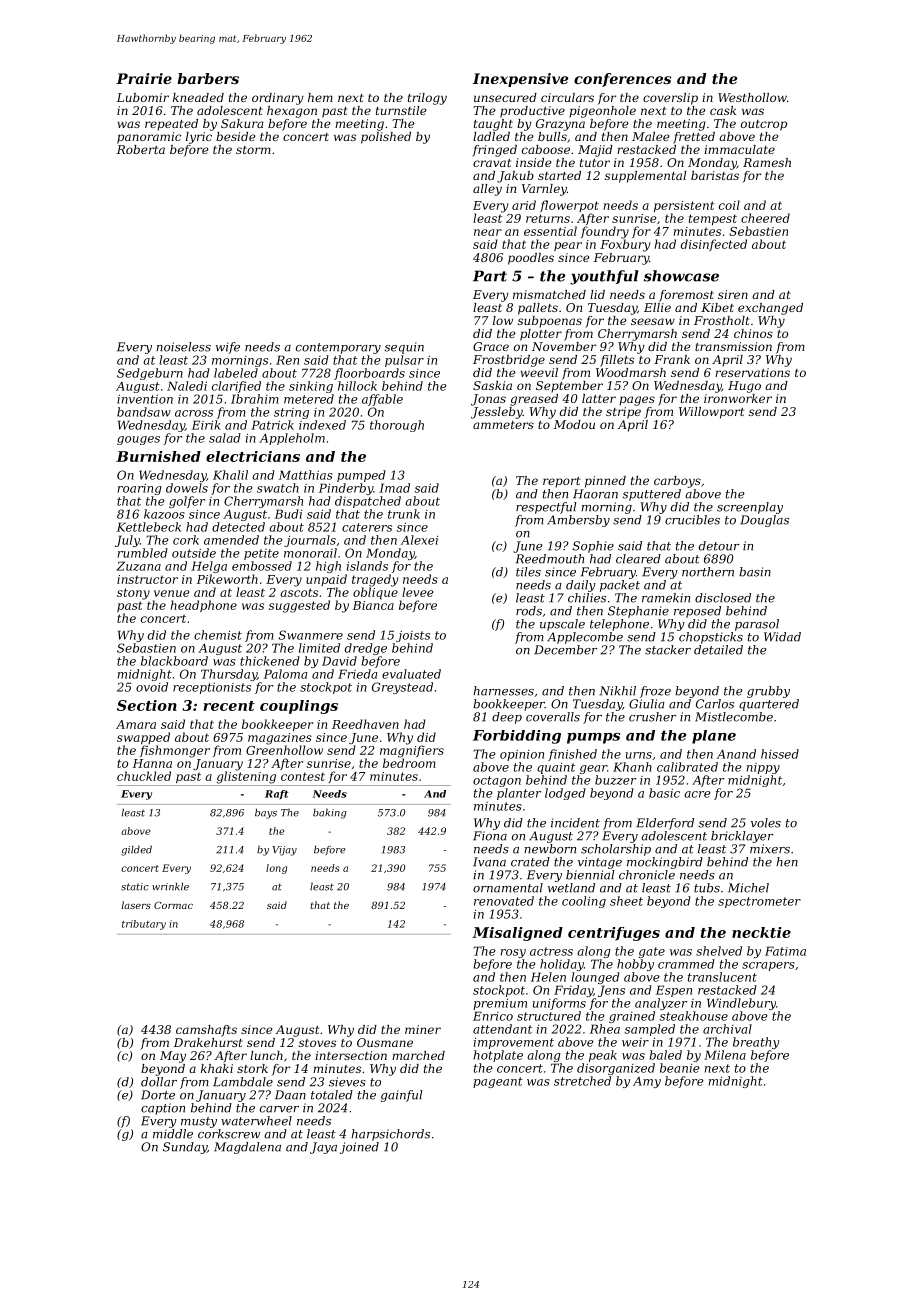 The image size is (924, 1308). Describe the element at coordinates (605, 482) in the image. I see `pinned` at that location.
